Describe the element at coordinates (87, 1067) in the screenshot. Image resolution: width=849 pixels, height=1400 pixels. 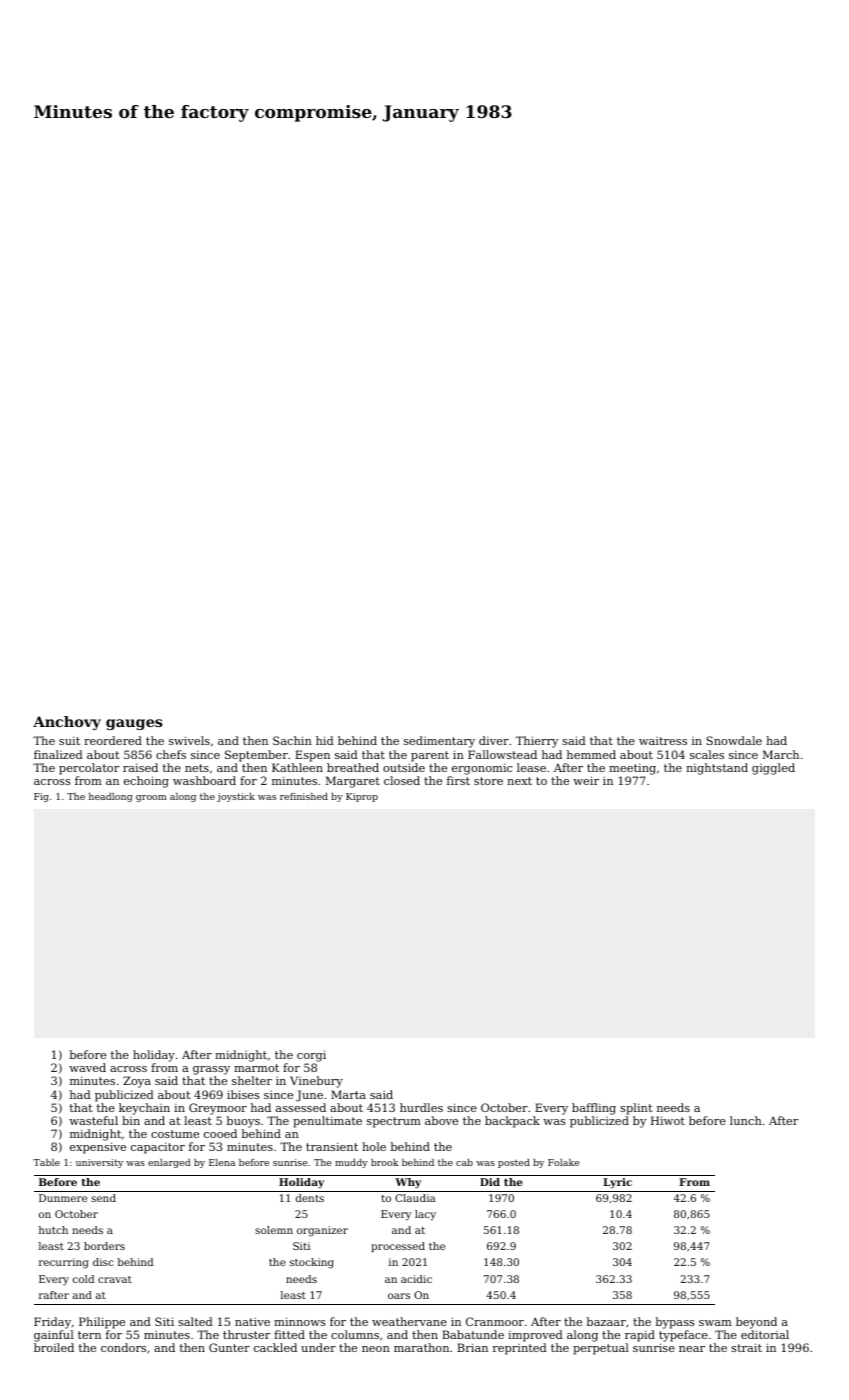
I see `waved` at that location.
